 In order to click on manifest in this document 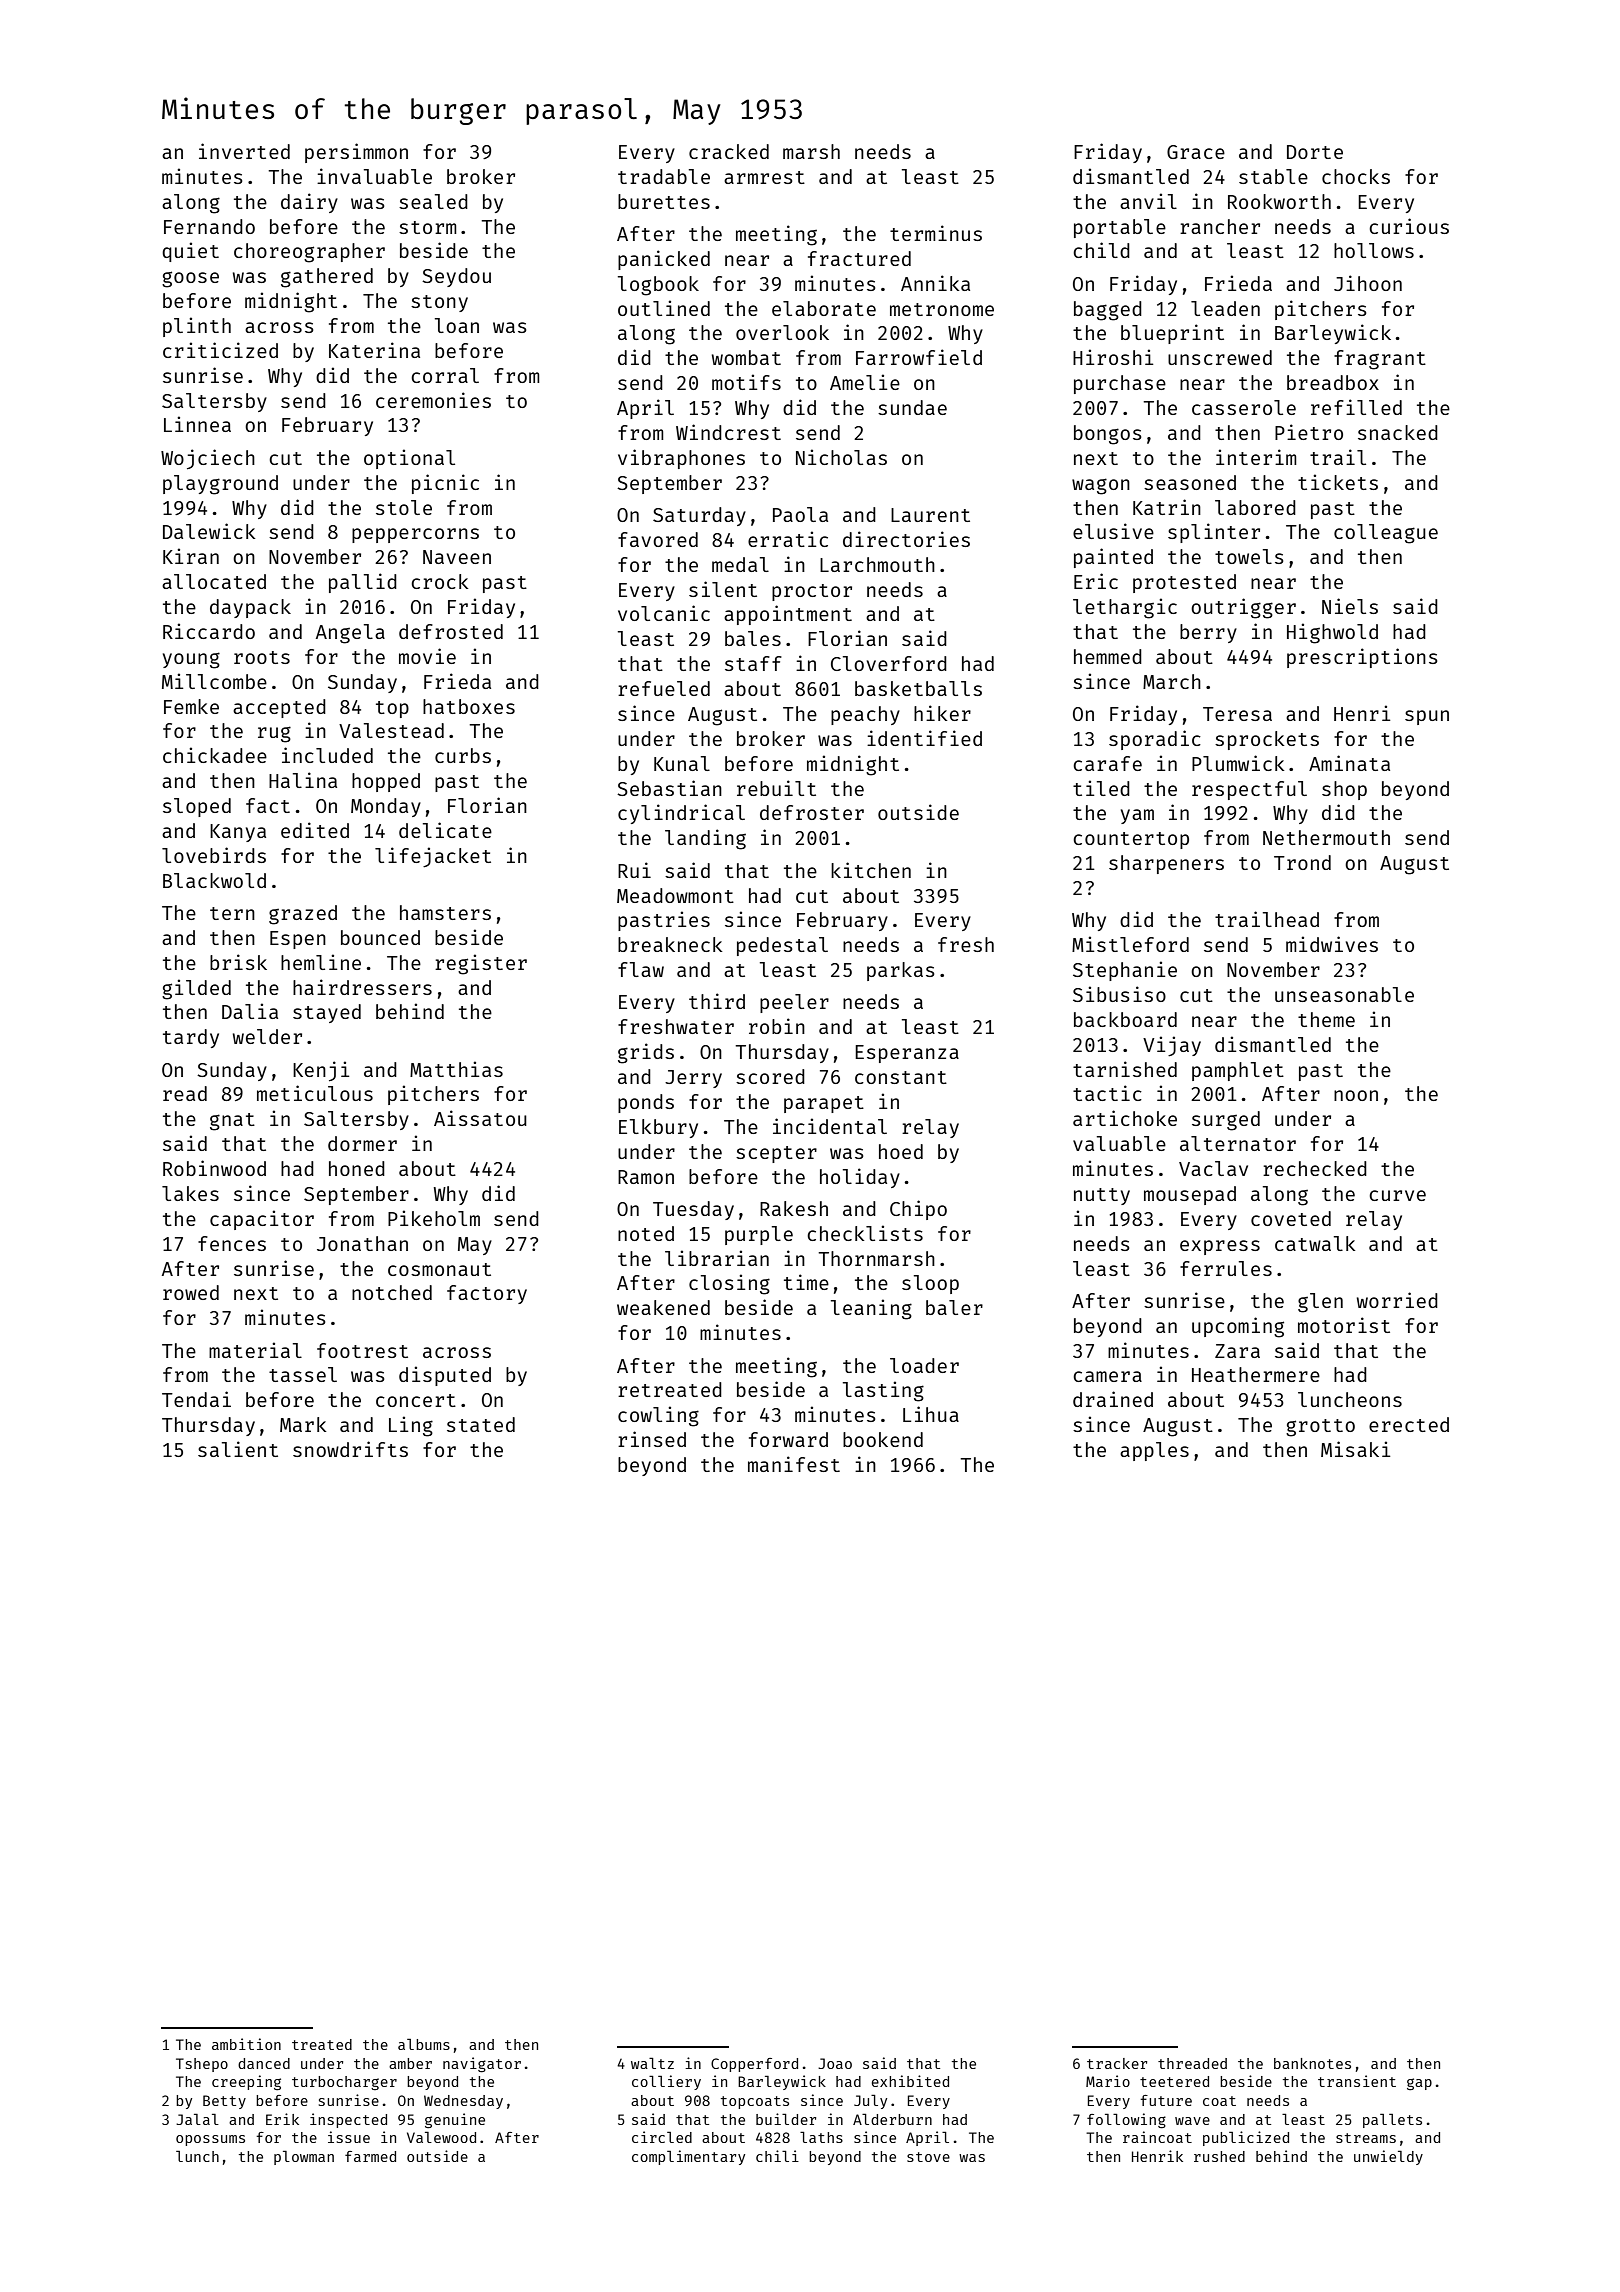, I will do `click(794, 1464)`.
